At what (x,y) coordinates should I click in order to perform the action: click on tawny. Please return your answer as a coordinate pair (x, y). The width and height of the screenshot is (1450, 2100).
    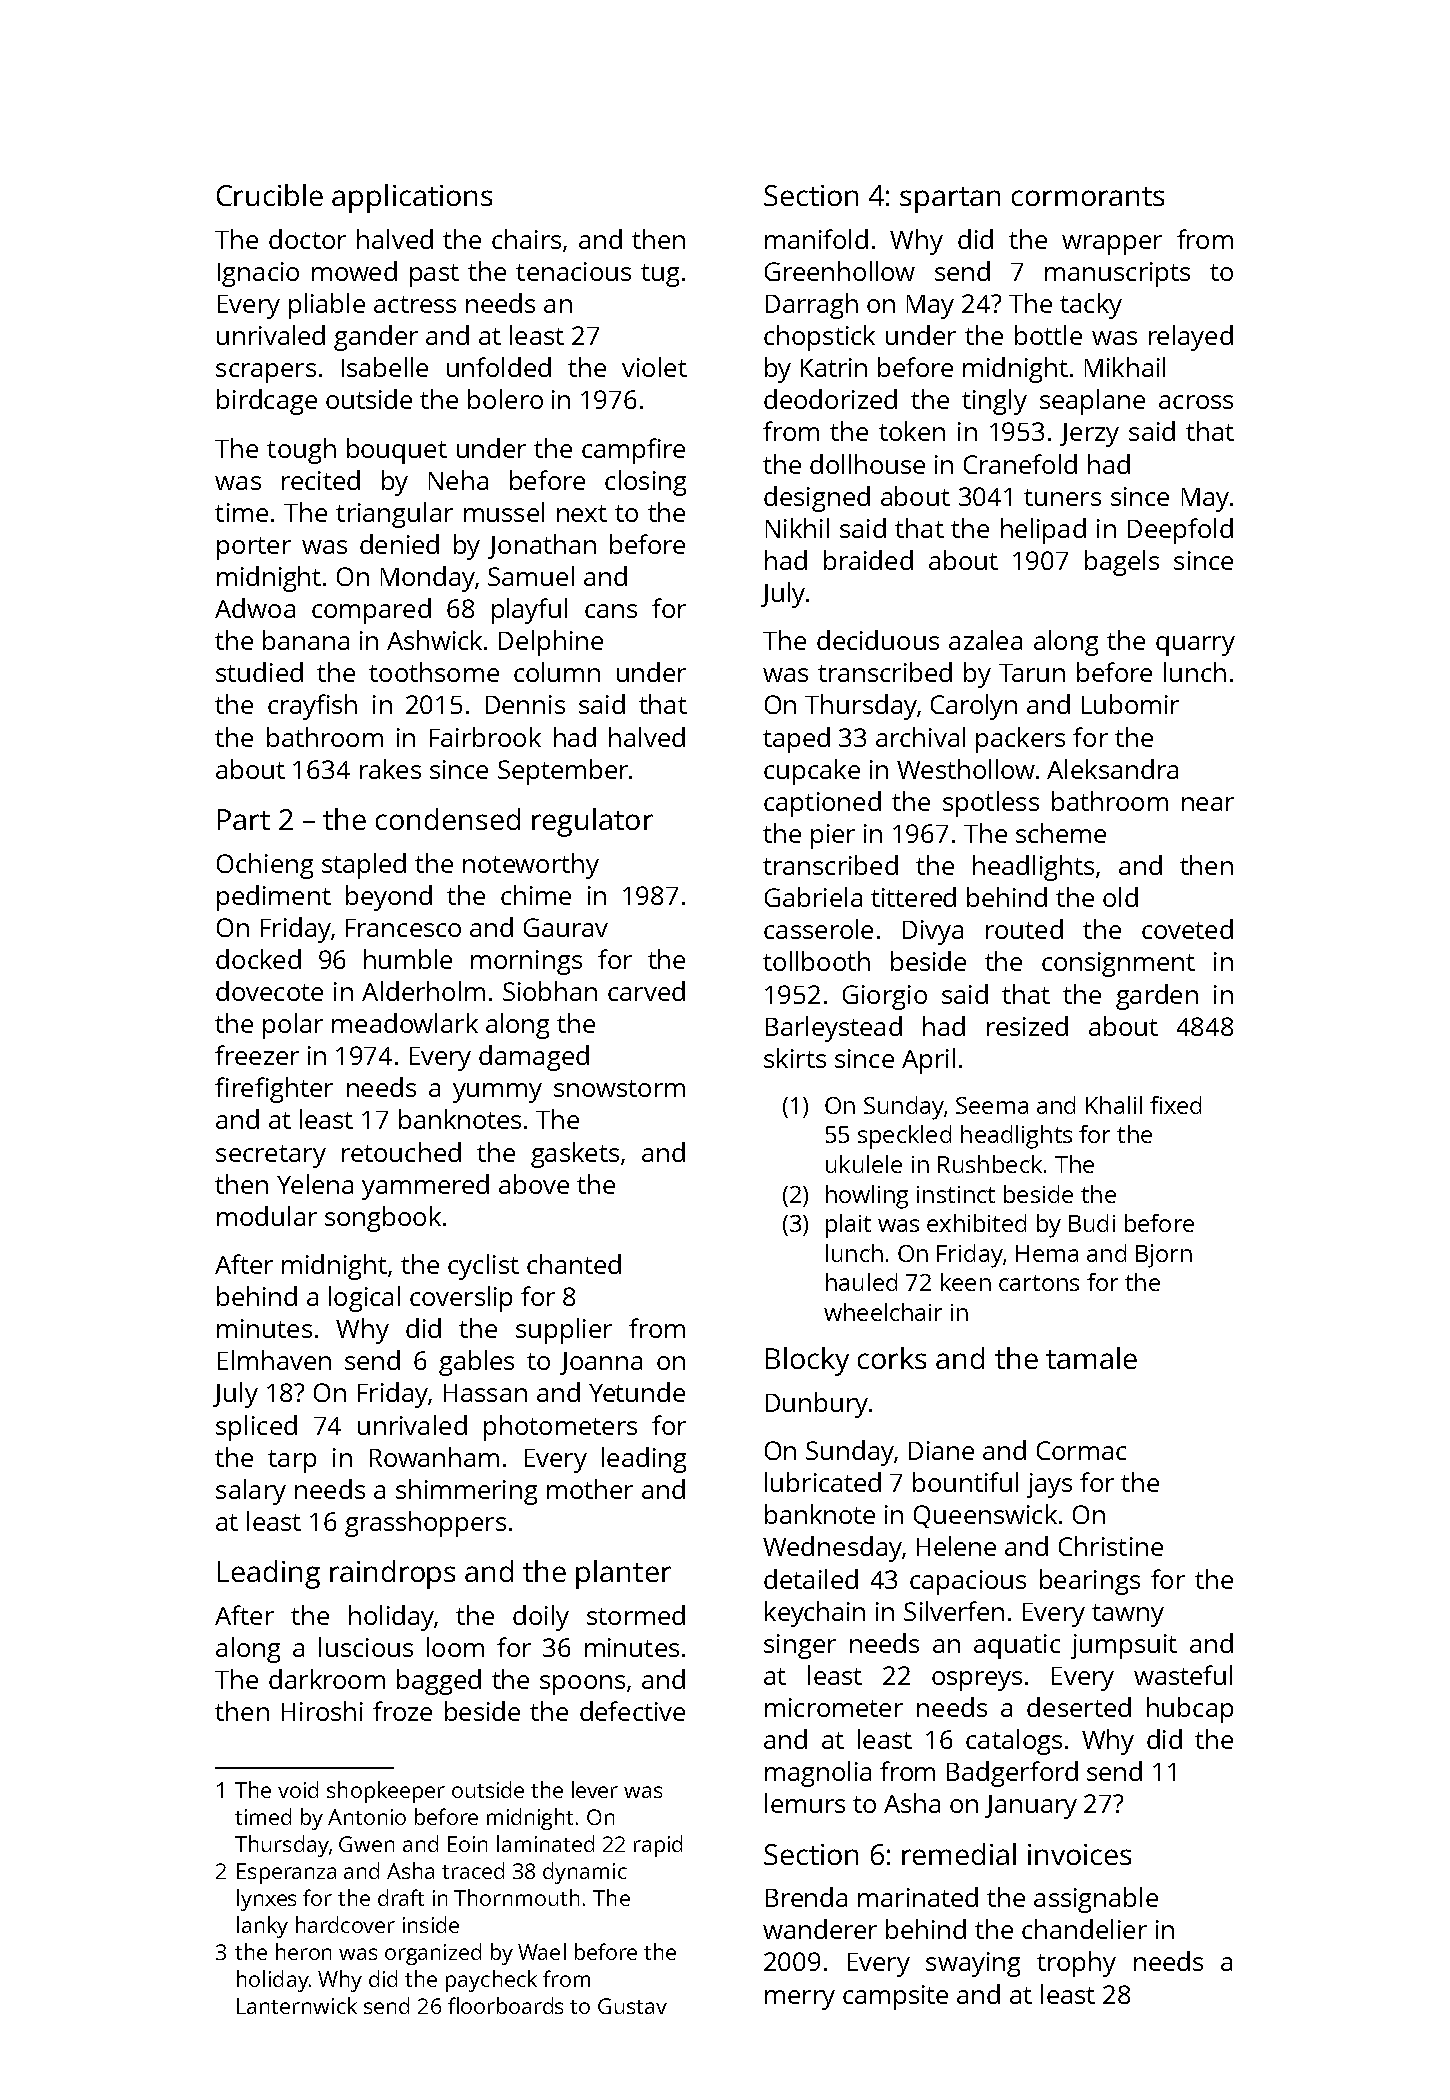
    Looking at the image, I should click on (1128, 1615).
